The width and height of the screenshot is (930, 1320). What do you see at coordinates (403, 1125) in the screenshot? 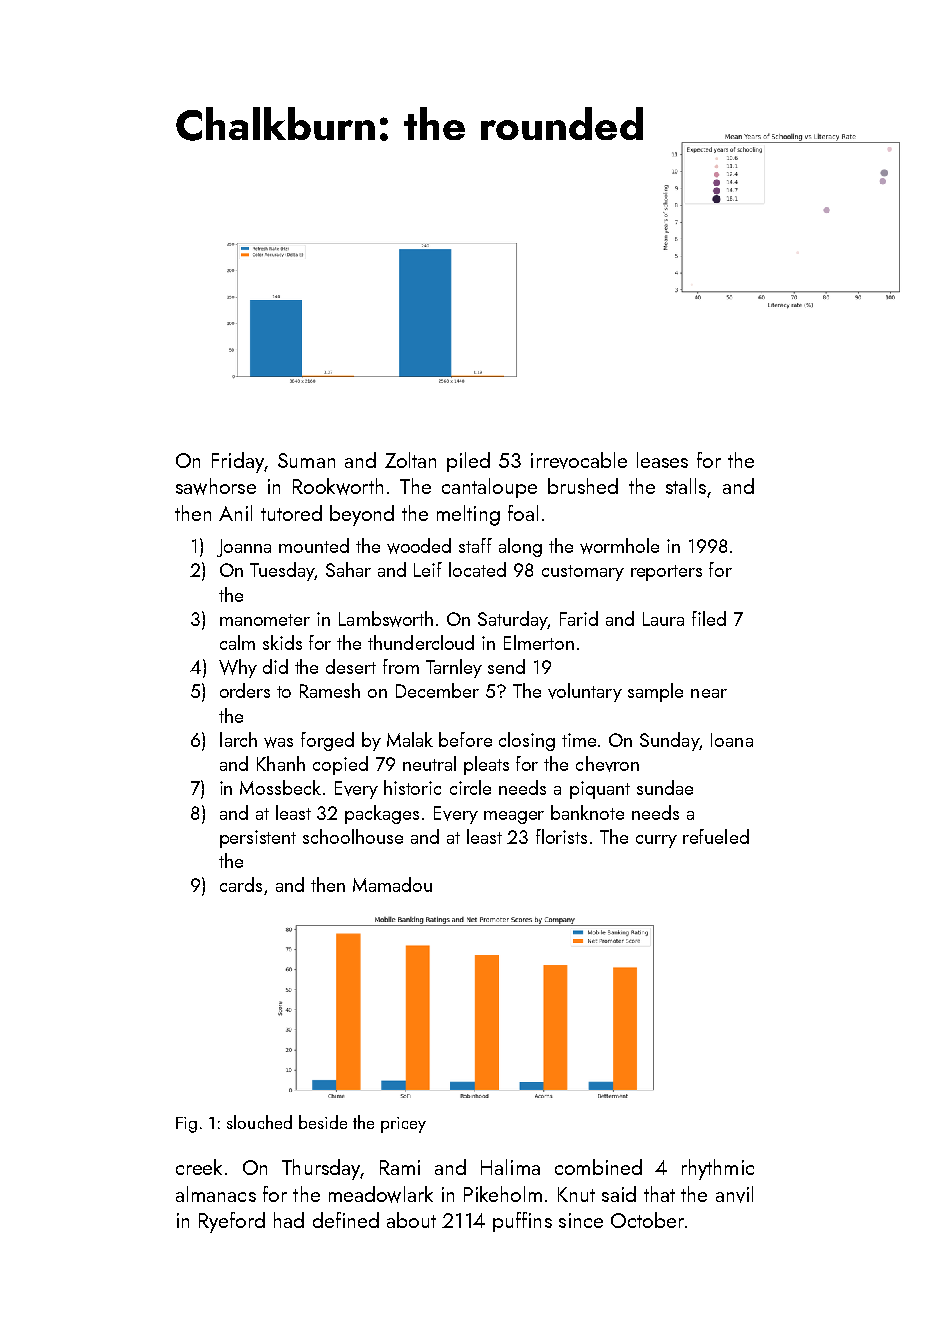
I see `pricey` at bounding box center [403, 1125].
